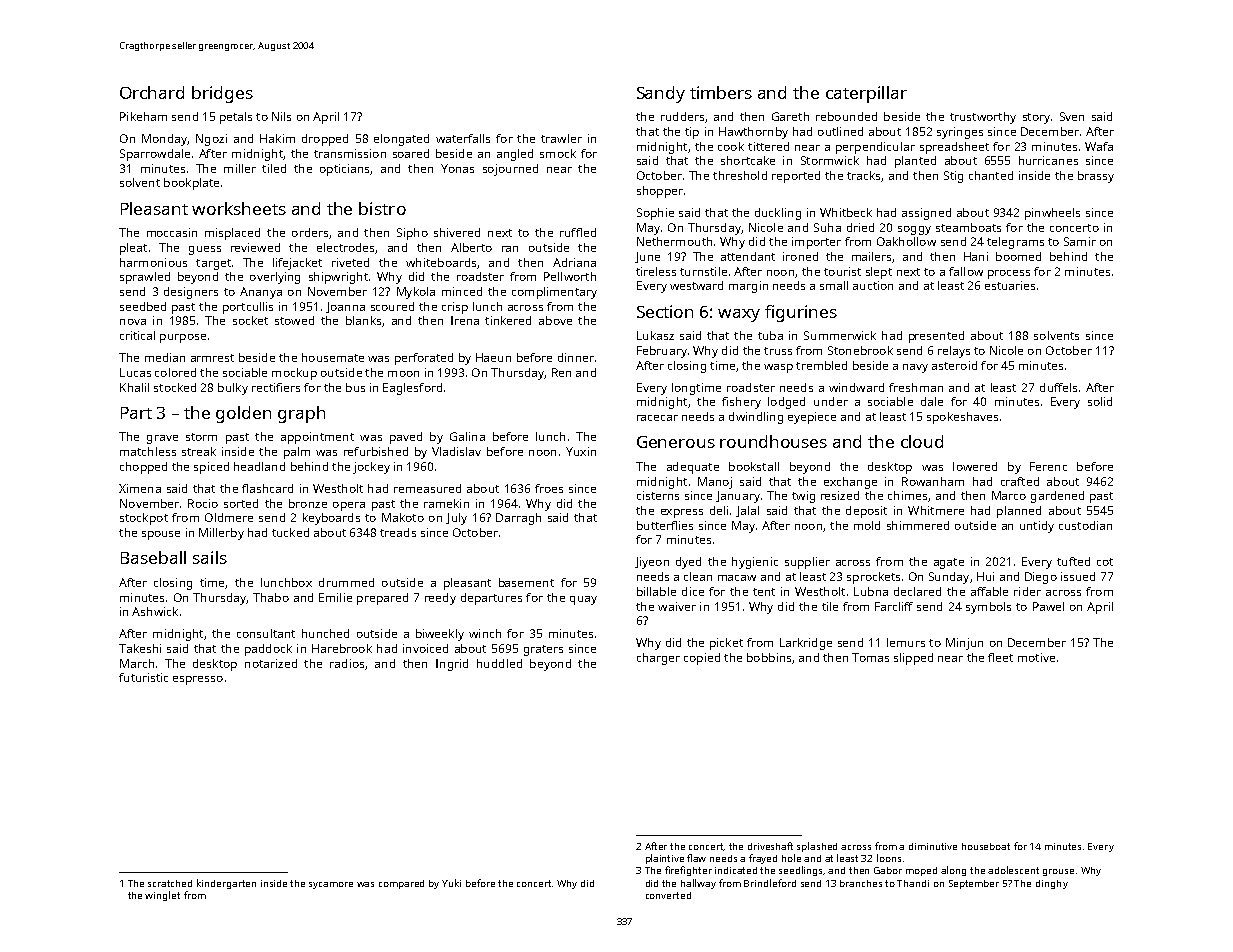 The height and width of the image is (952, 1233). Describe the element at coordinates (1078, 576) in the image. I see `issued` at that location.
